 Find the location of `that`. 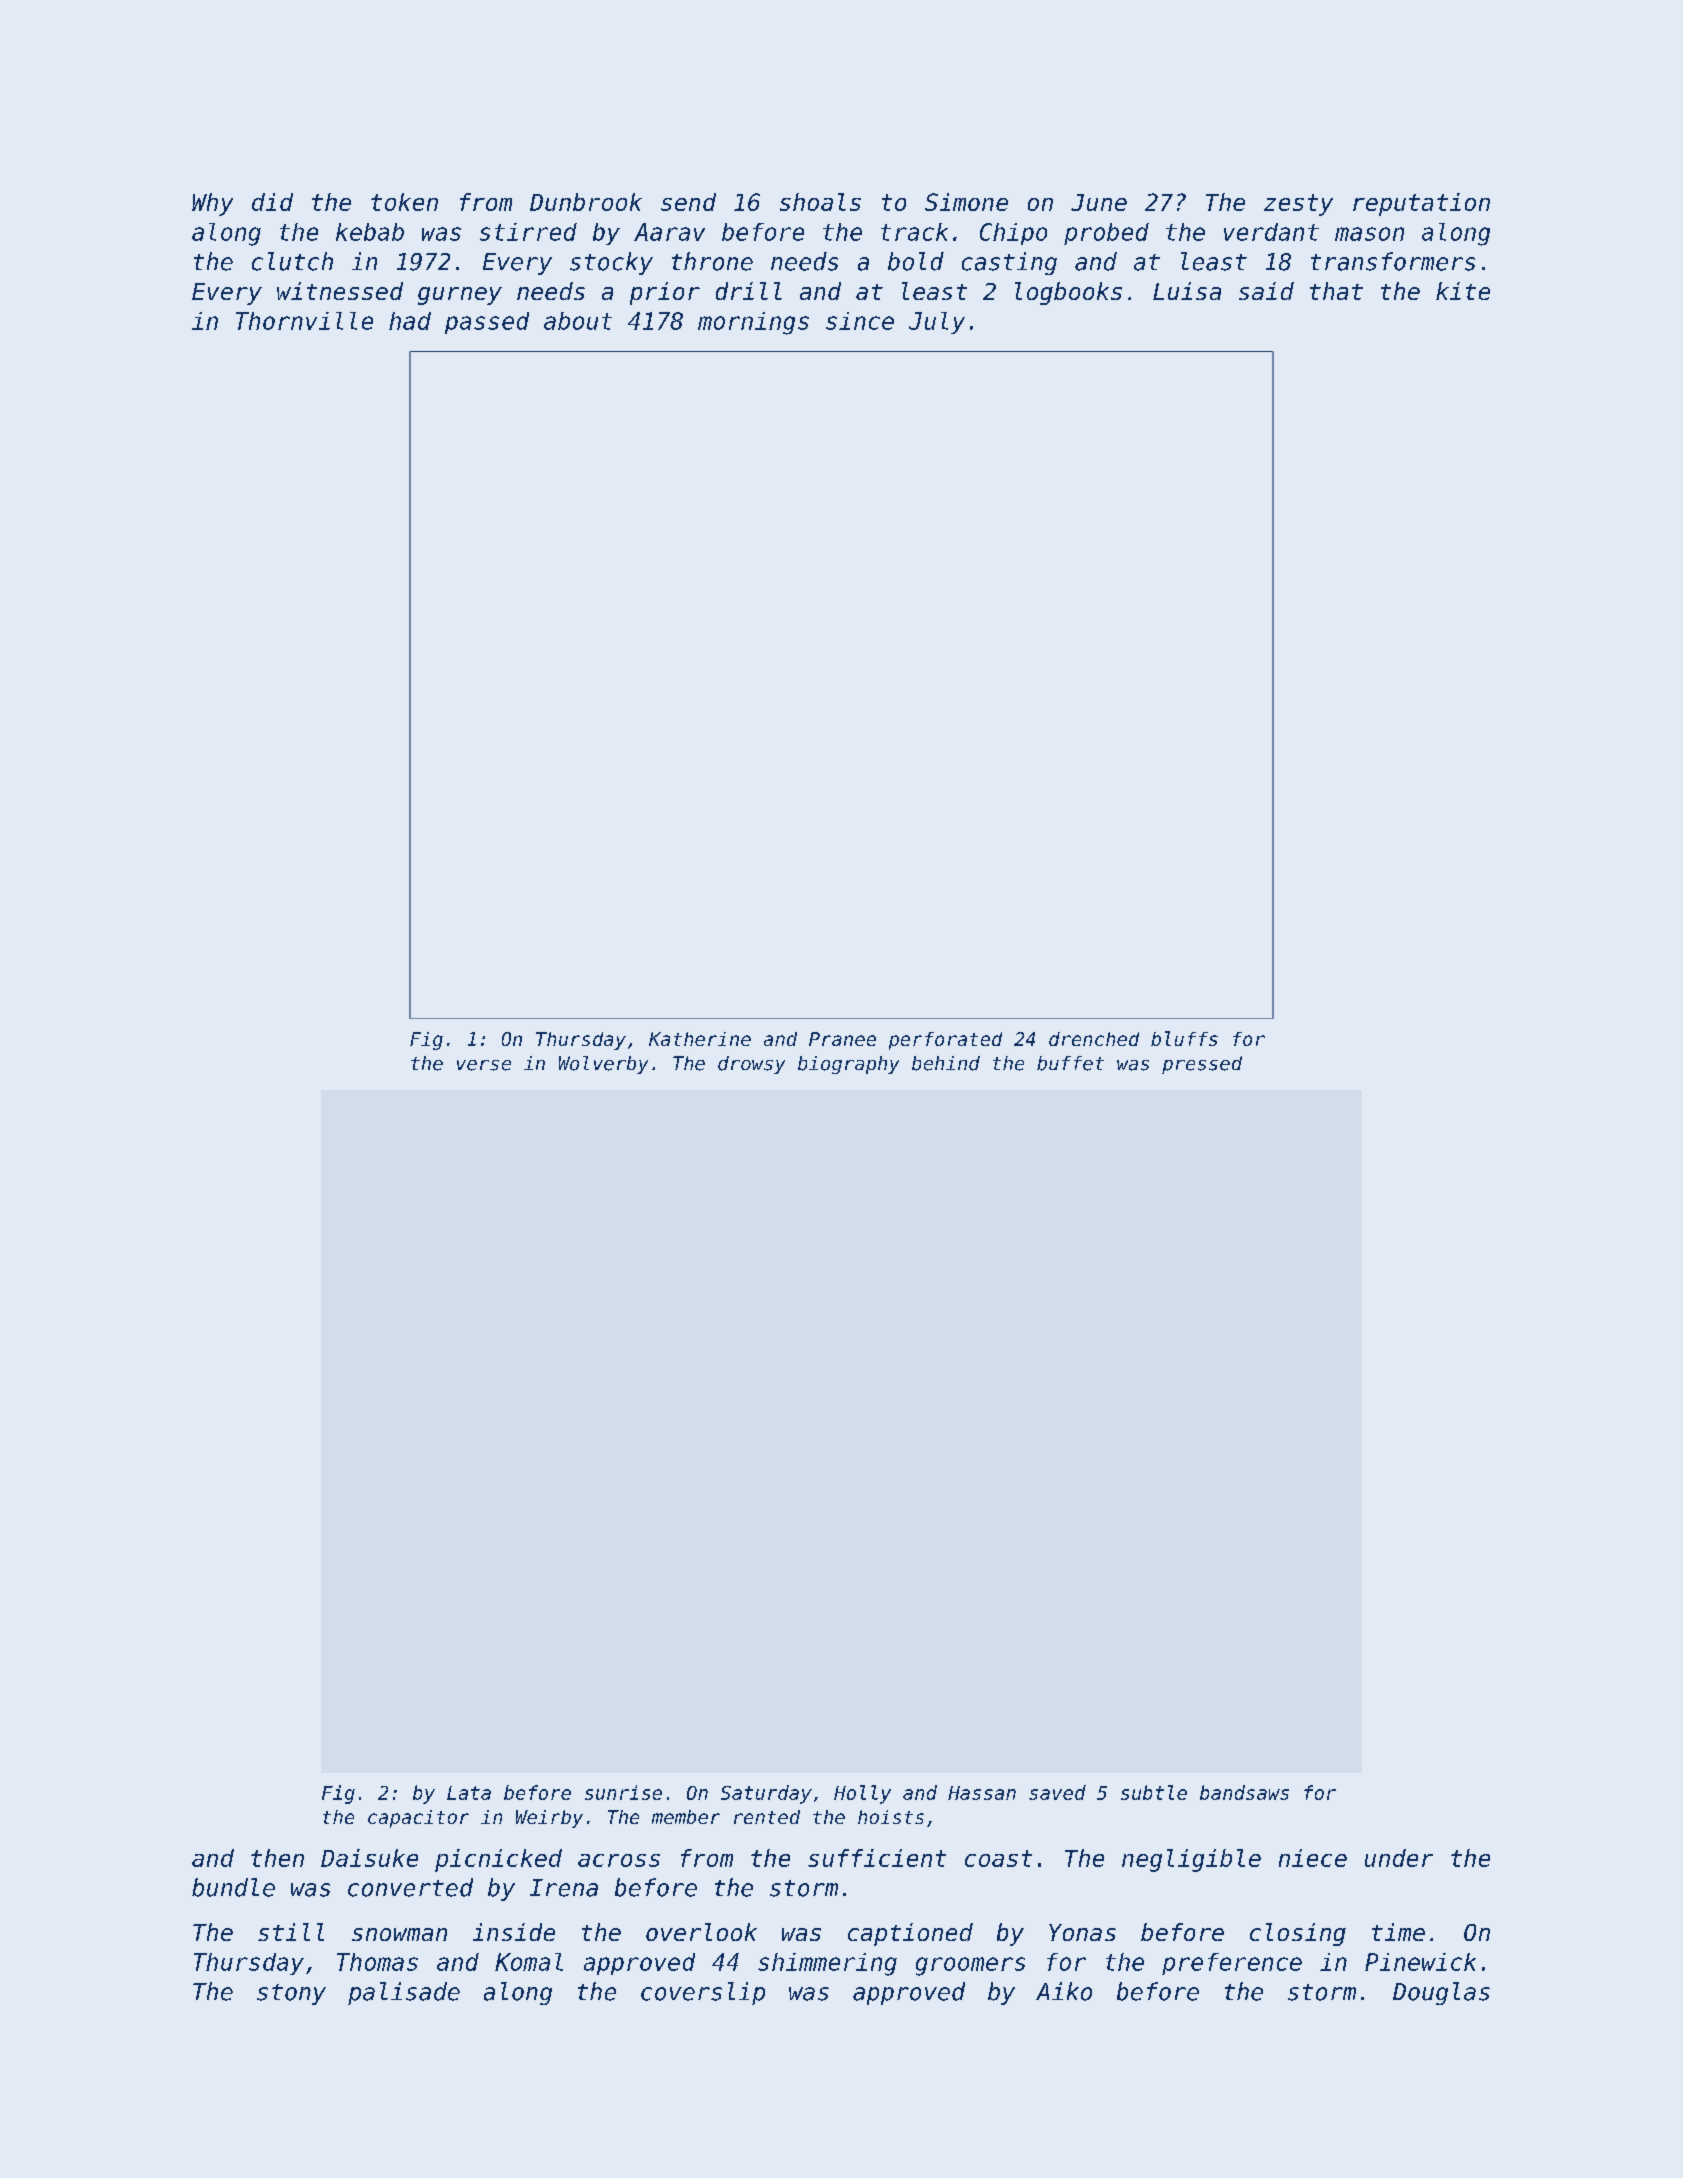

that is located at coordinates (1336, 291).
